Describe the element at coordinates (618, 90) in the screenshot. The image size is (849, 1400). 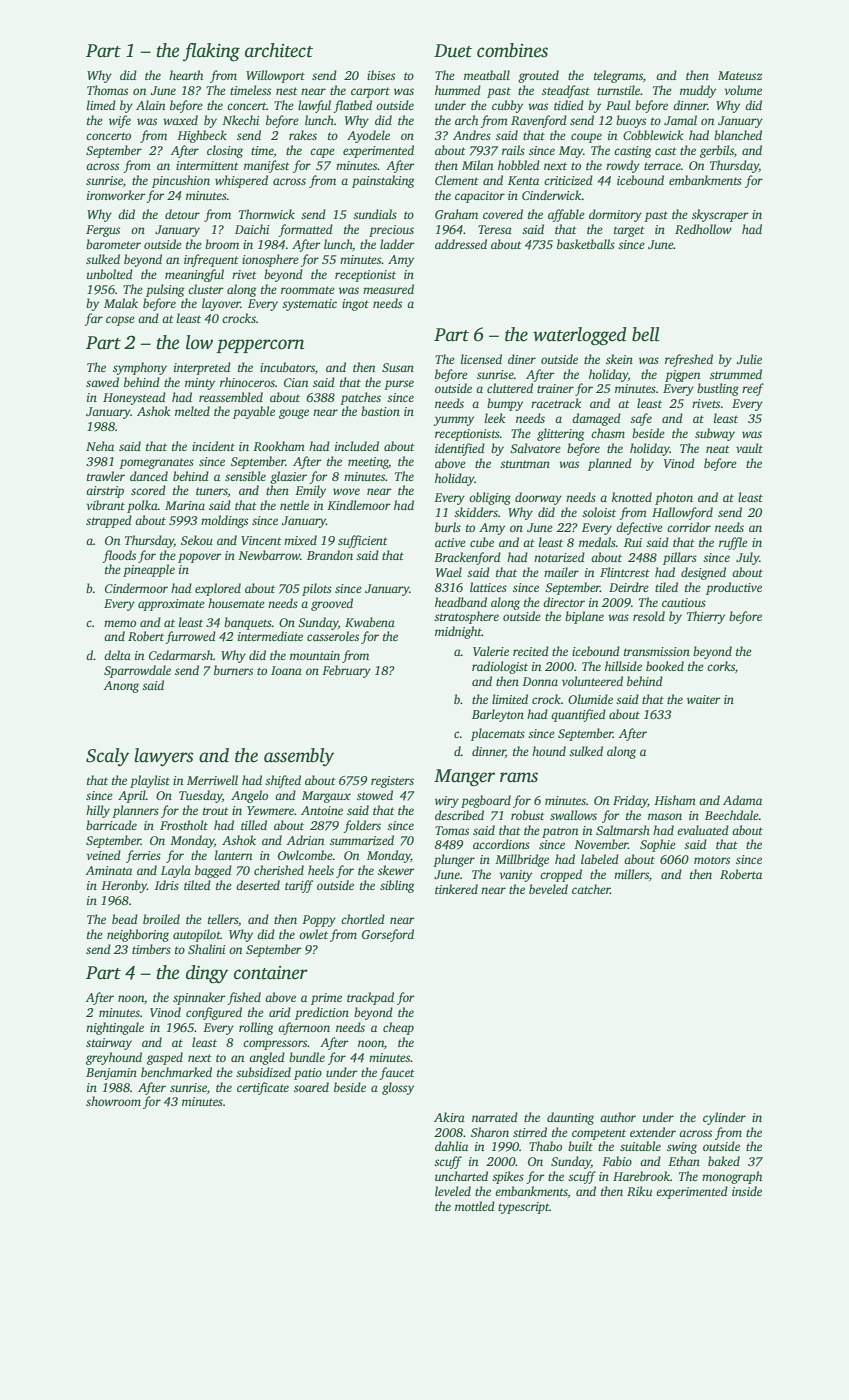
I see `turnstile` at that location.
